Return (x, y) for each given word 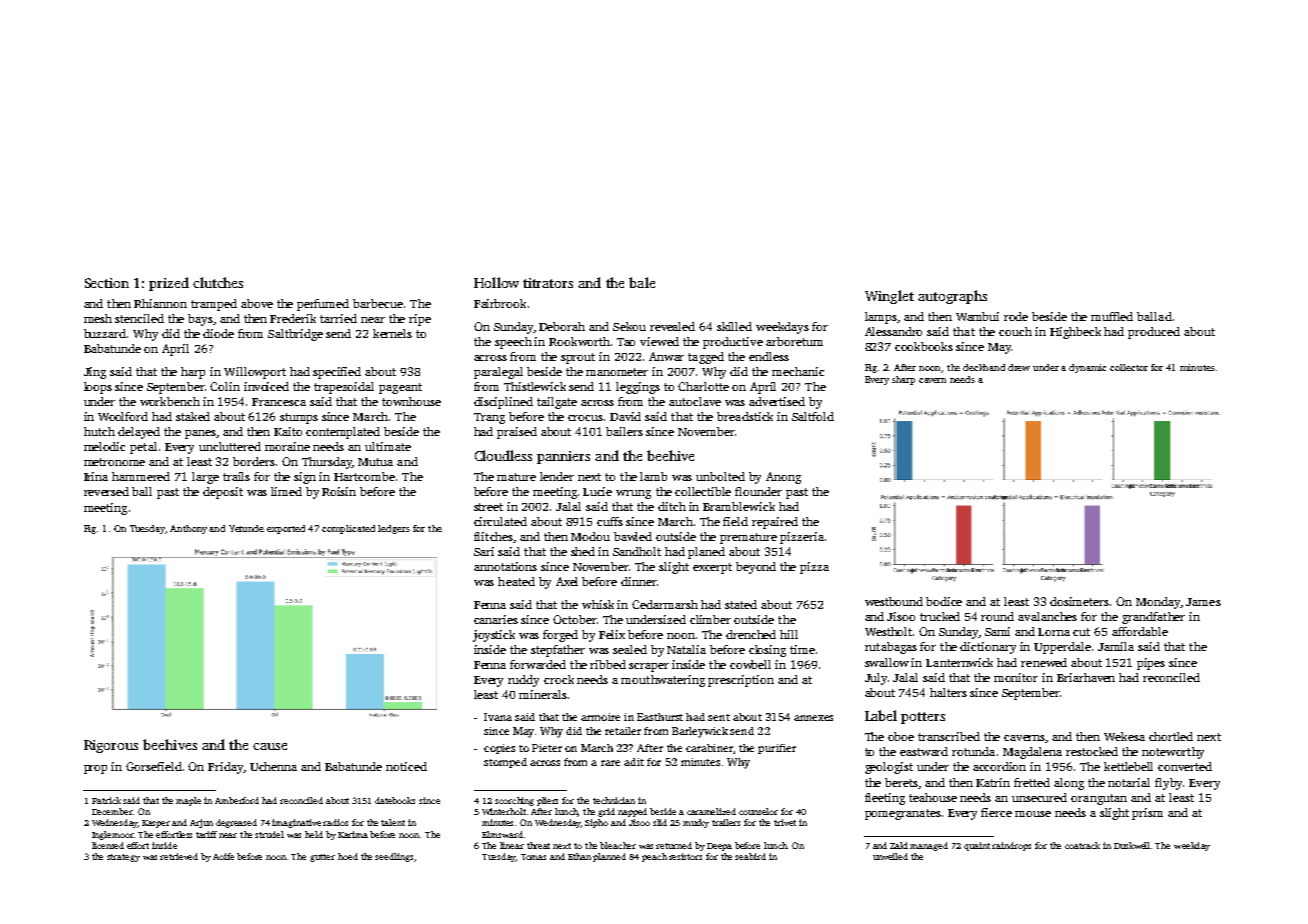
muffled (1112, 316)
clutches (218, 282)
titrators (548, 283)
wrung (633, 494)
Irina (96, 476)
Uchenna (273, 766)
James (1203, 602)
